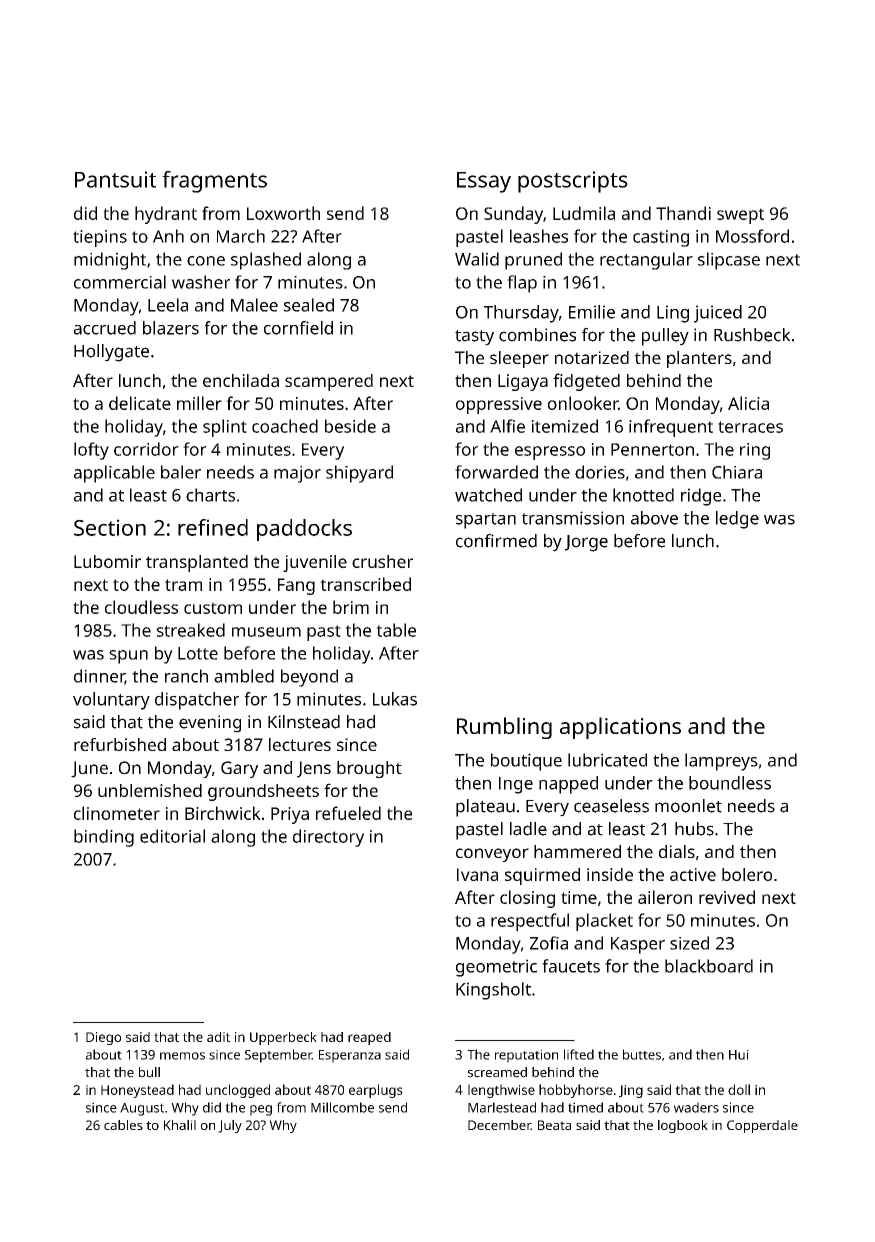 This document has width=875, height=1242. I want to click on cables, so click(123, 1125).
